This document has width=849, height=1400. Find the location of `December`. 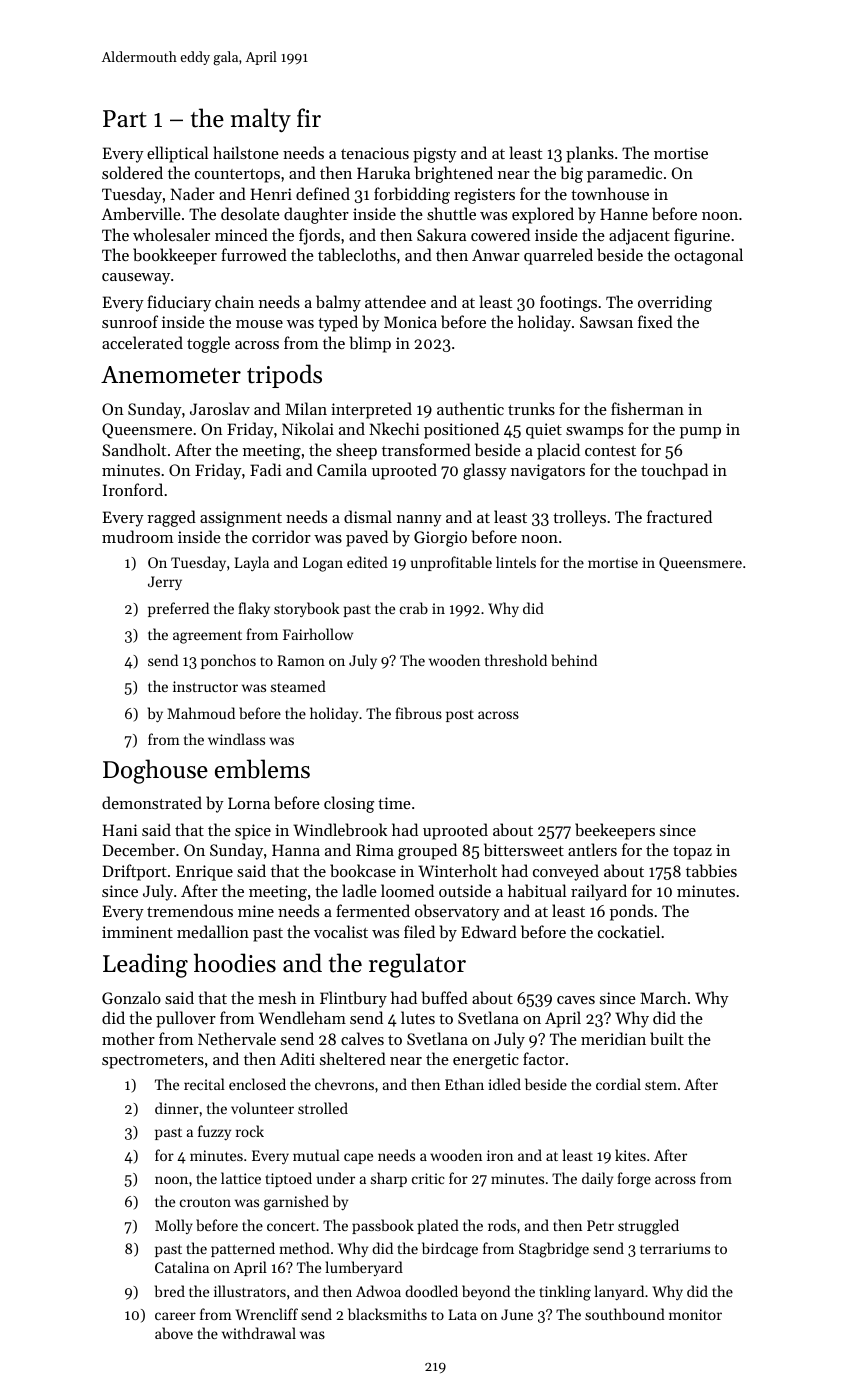

December is located at coordinates (139, 849).
